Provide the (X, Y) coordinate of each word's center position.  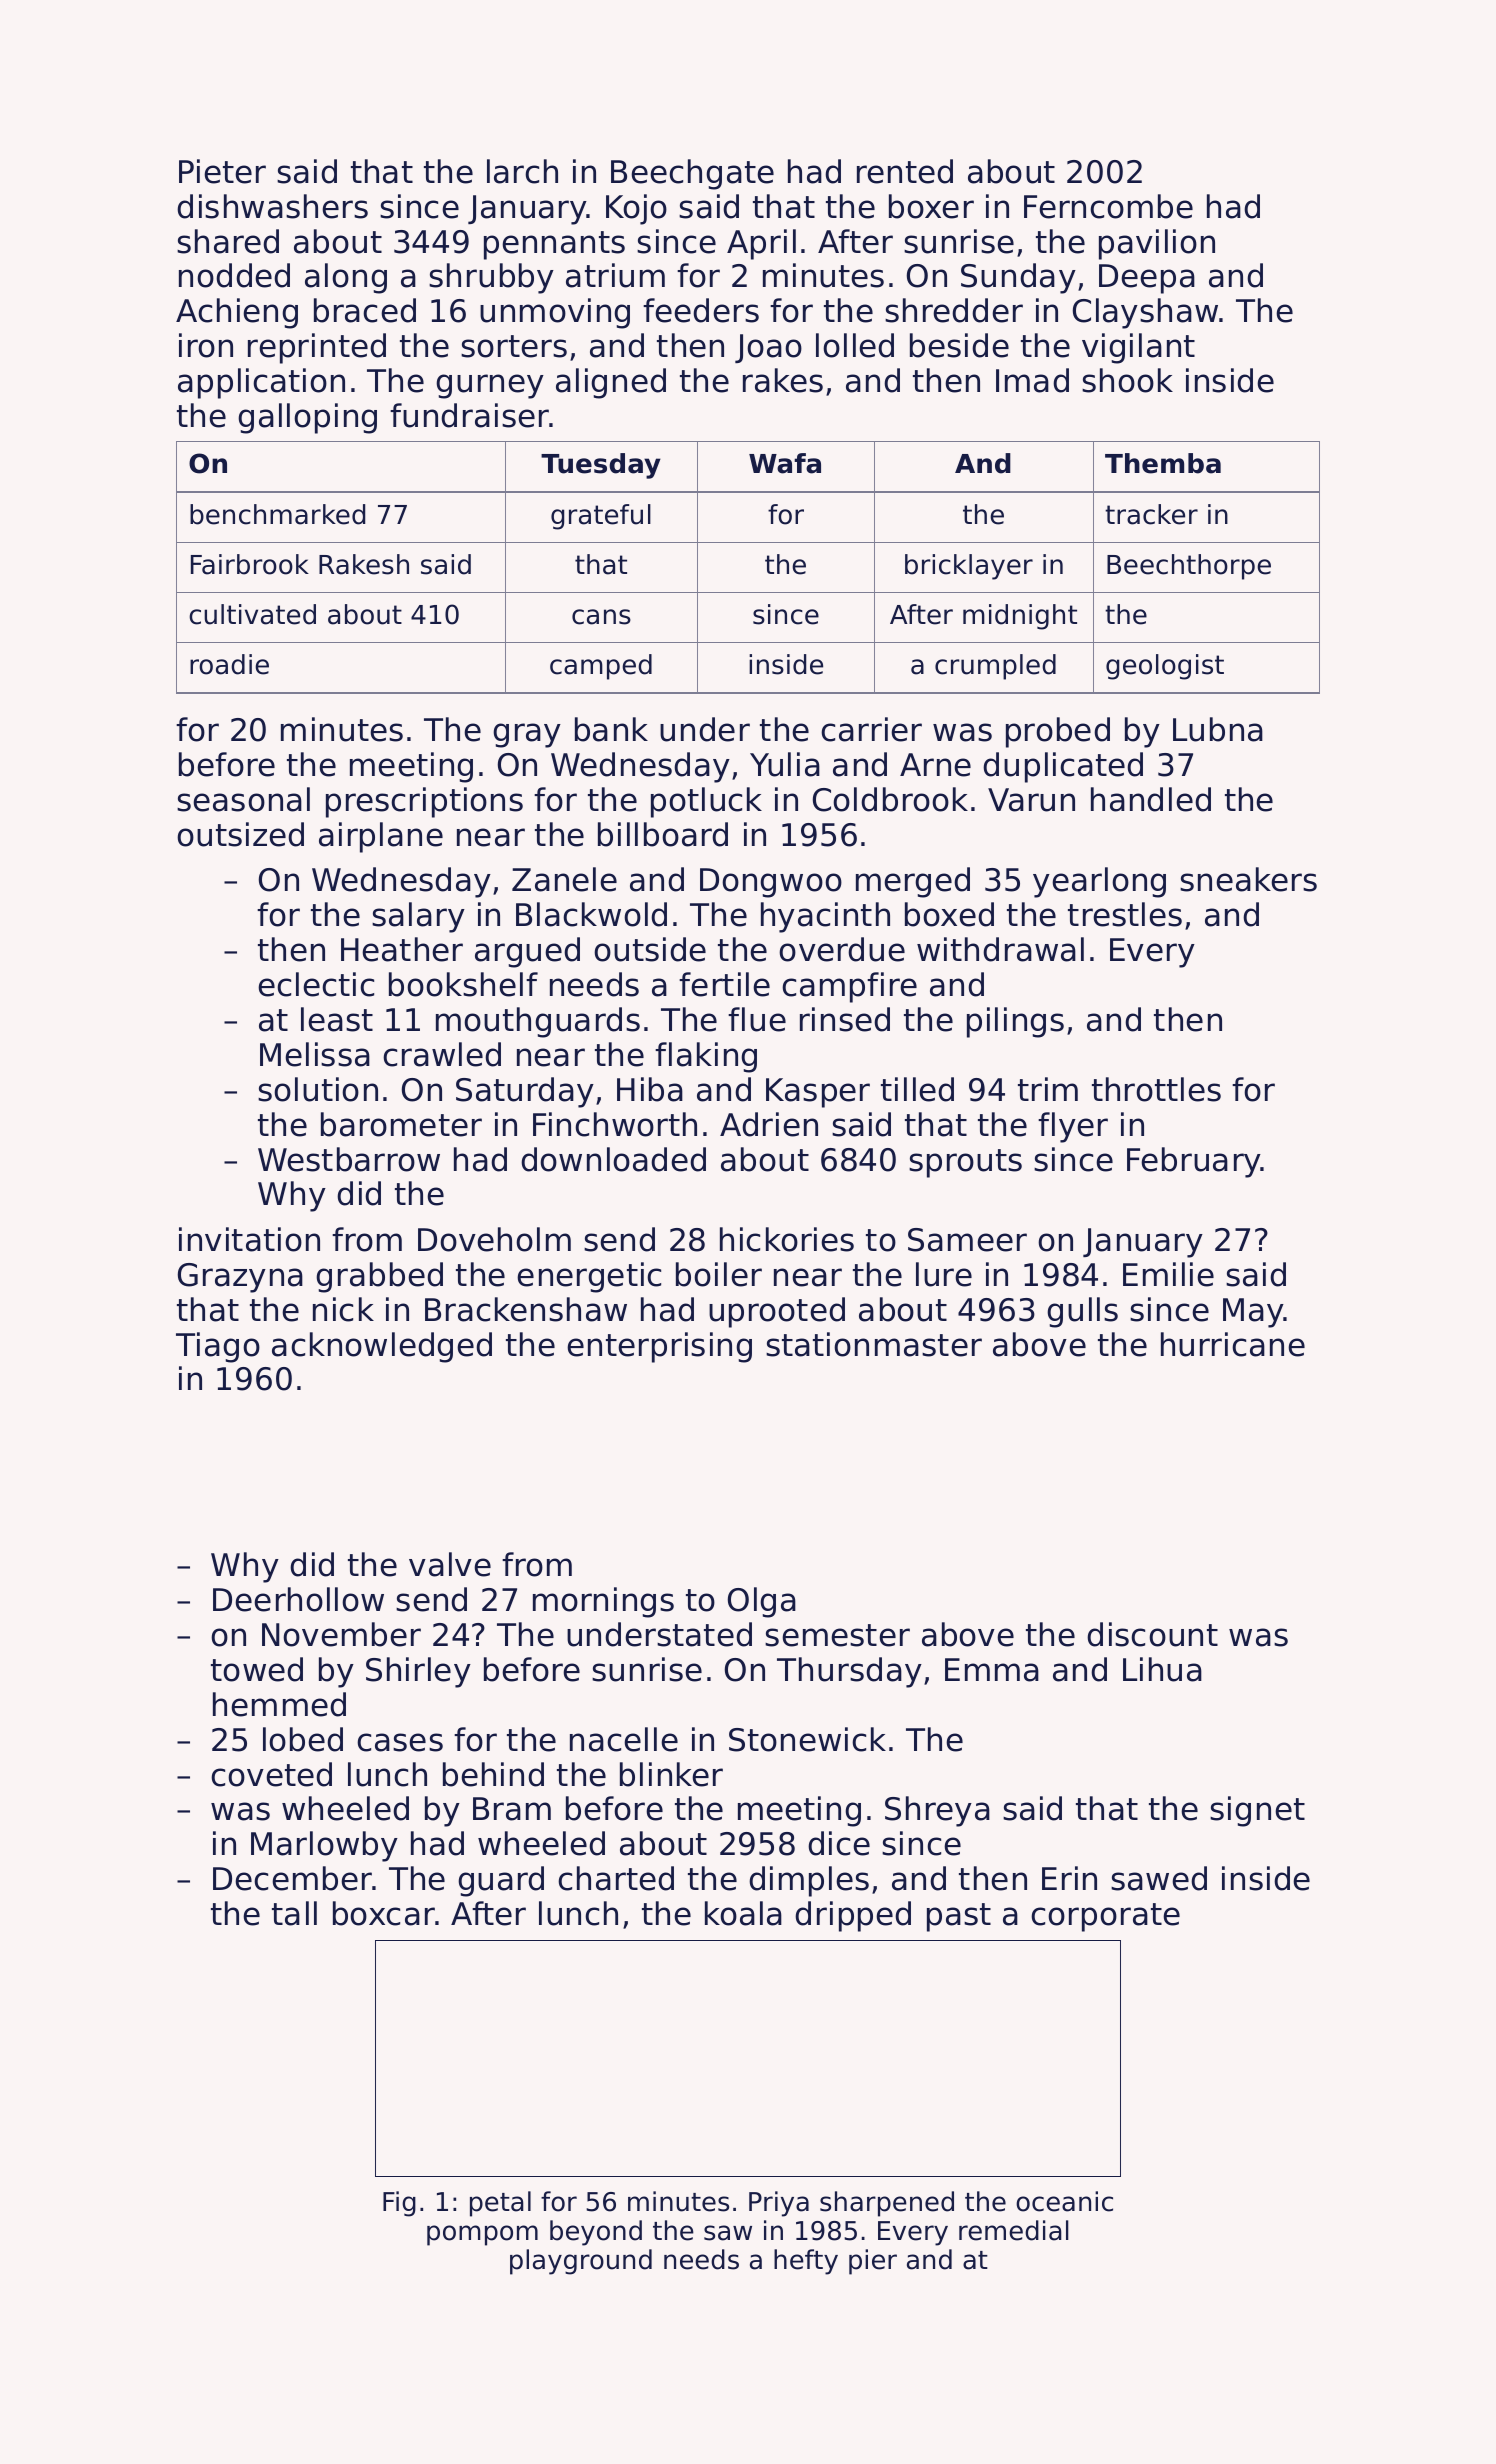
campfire (849, 987)
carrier (871, 729)
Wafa (785, 463)
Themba (1163, 463)
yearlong (1099, 882)
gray (527, 735)
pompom (482, 2235)
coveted (271, 1774)
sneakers (1248, 879)
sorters (514, 346)
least (337, 1019)
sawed (1159, 1878)
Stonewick (807, 1739)
